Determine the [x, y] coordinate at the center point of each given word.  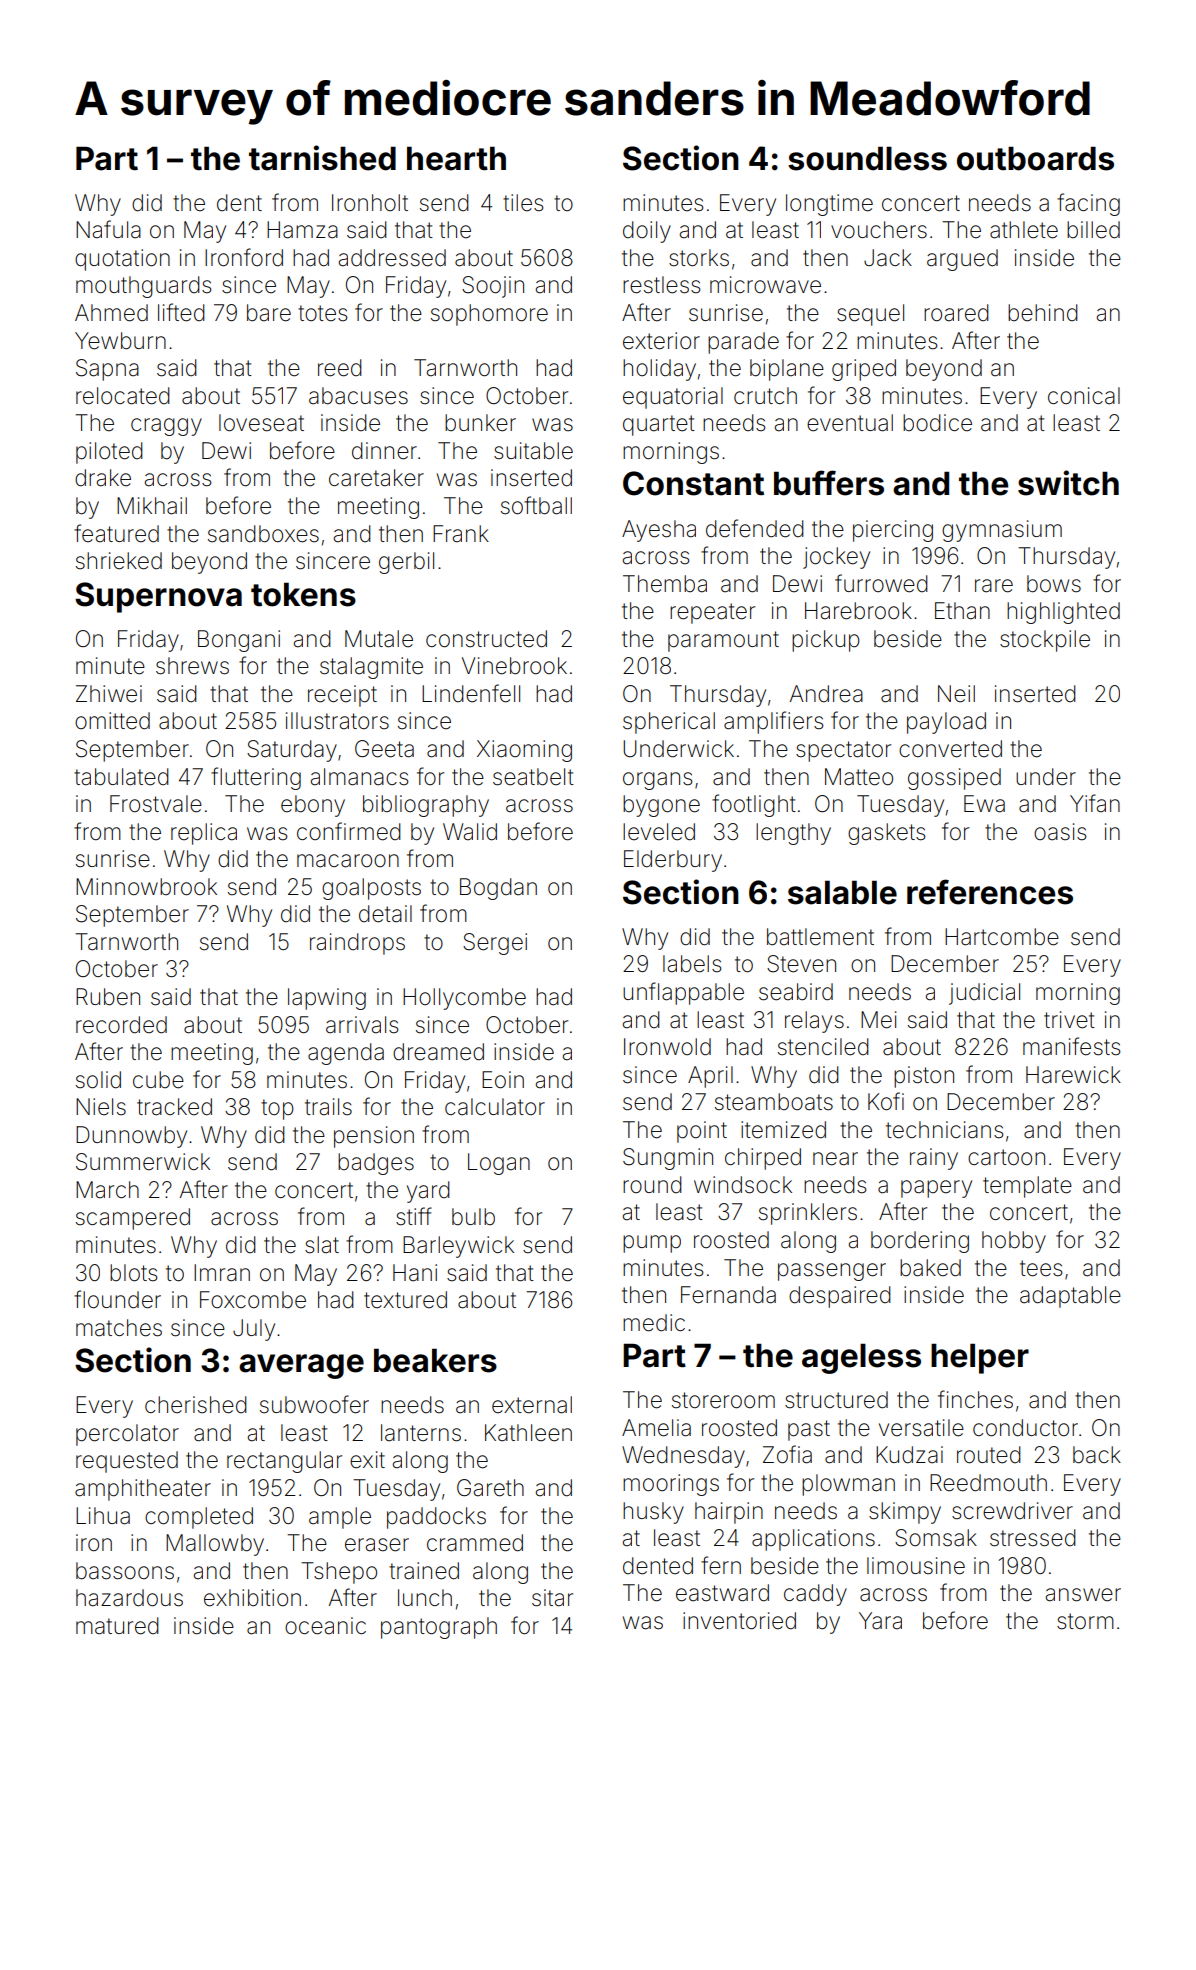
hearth [456, 158]
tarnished [322, 158]
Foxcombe [253, 1300]
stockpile [1045, 641]
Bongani [239, 641]
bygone [661, 806]
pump [652, 1244]
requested [127, 1462]
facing [1088, 204]
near [835, 1159]
